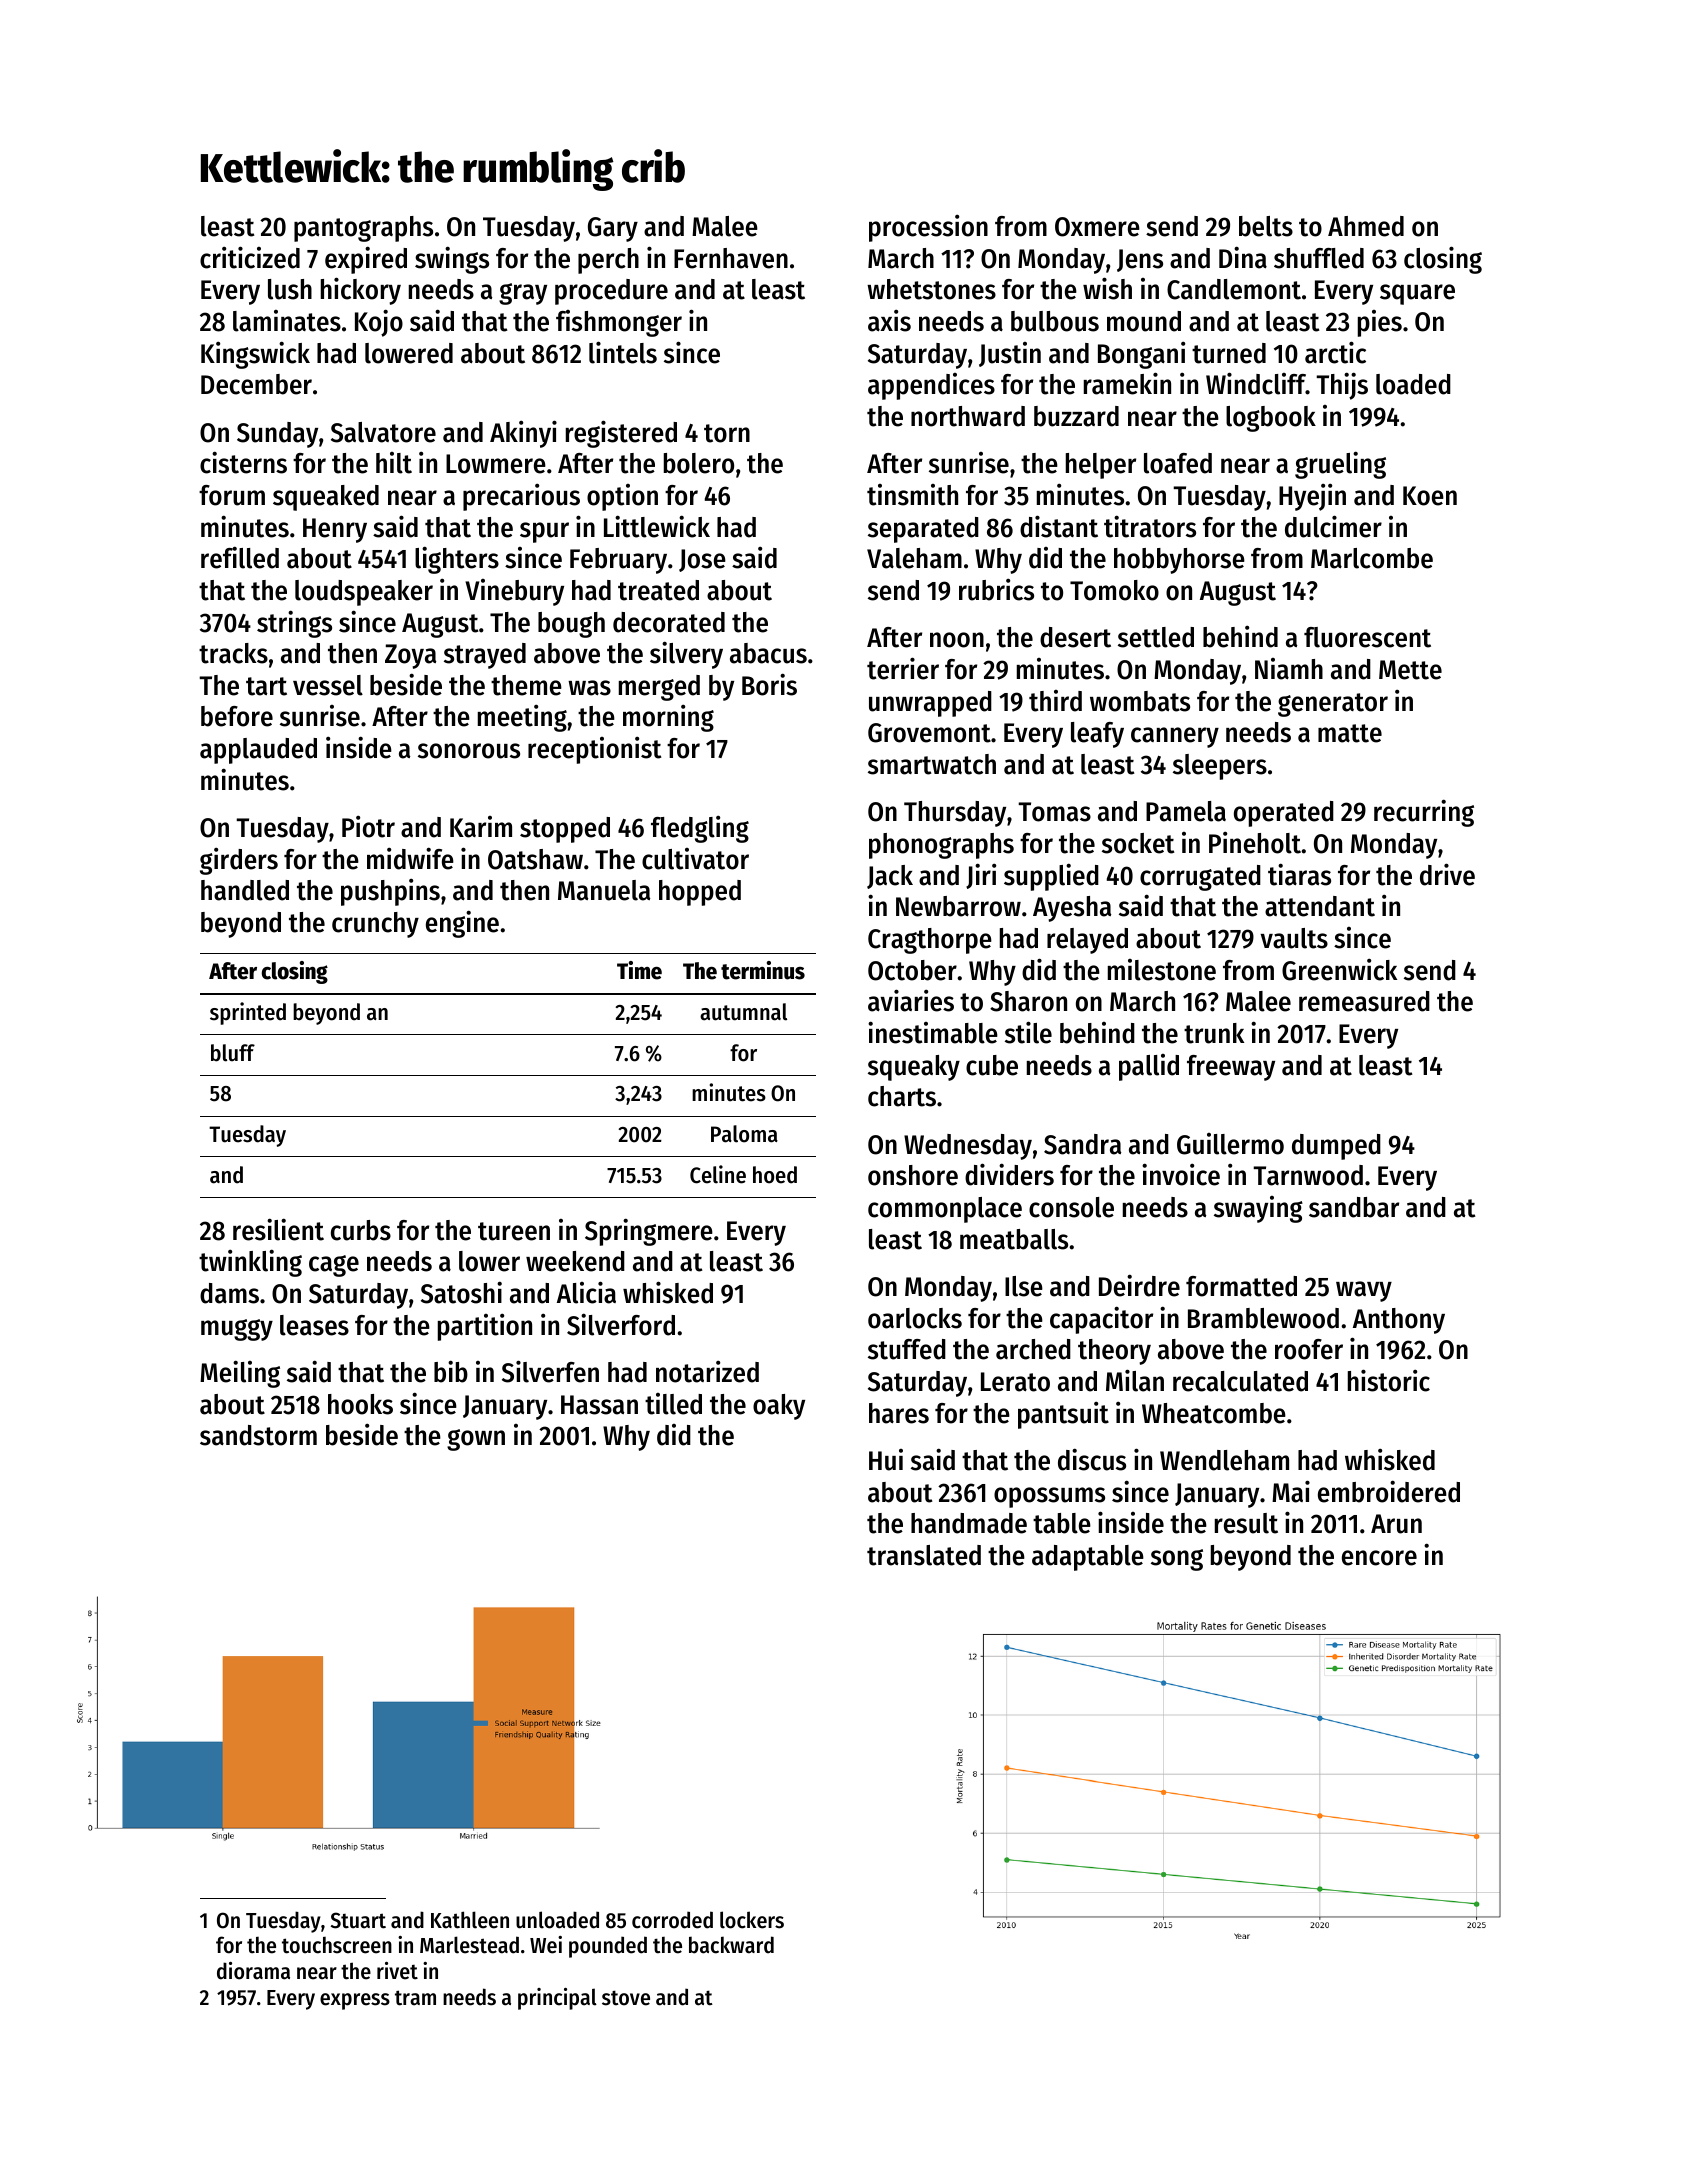 This screenshot has width=1683, height=2178. Describe the element at coordinates (1340, 465) in the screenshot. I see `grueling` at that location.
